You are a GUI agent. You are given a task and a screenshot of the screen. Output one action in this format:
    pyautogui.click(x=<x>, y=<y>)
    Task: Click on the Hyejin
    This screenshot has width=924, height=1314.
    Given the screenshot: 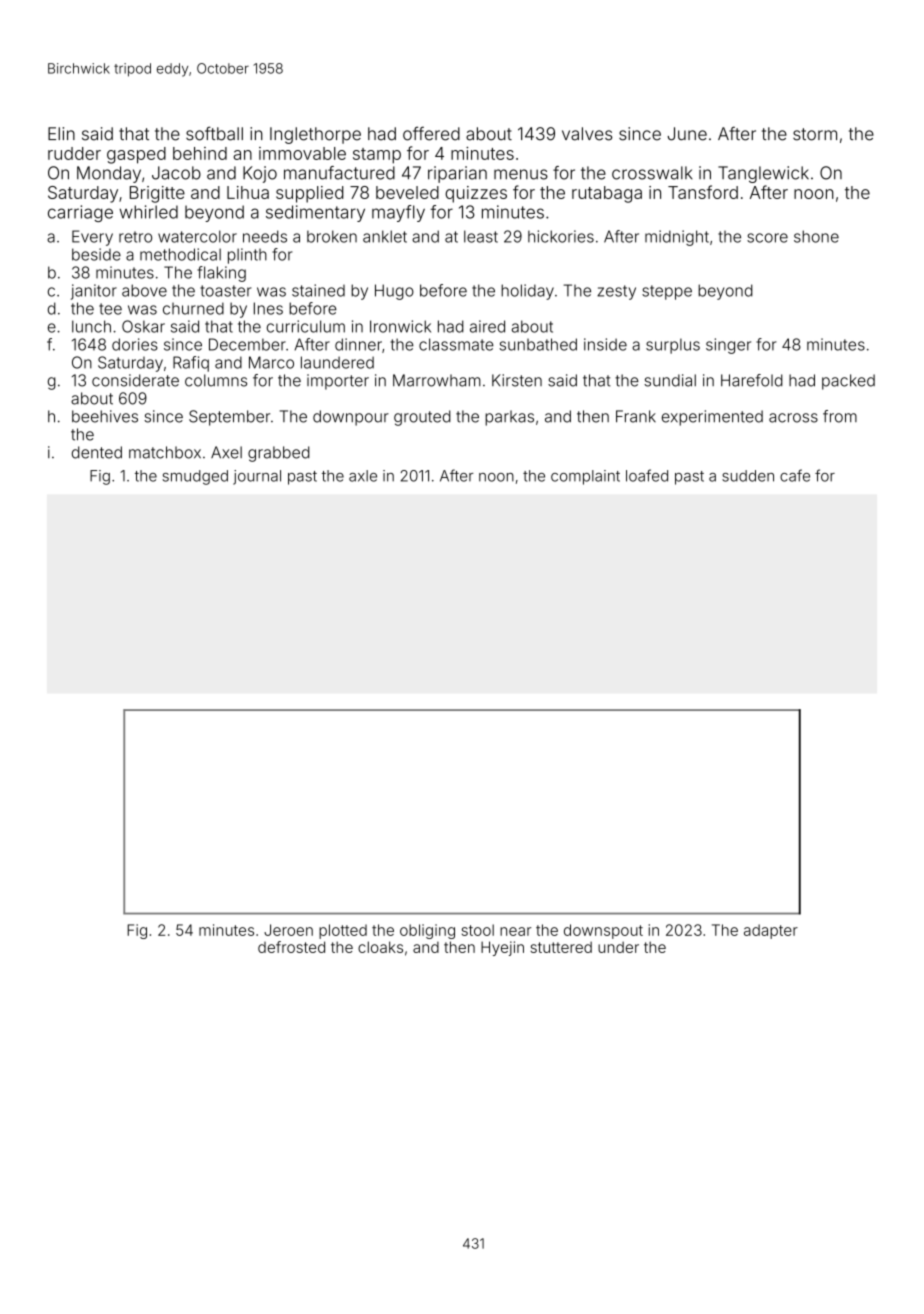 What is the action you would take?
    pyautogui.click(x=502, y=948)
